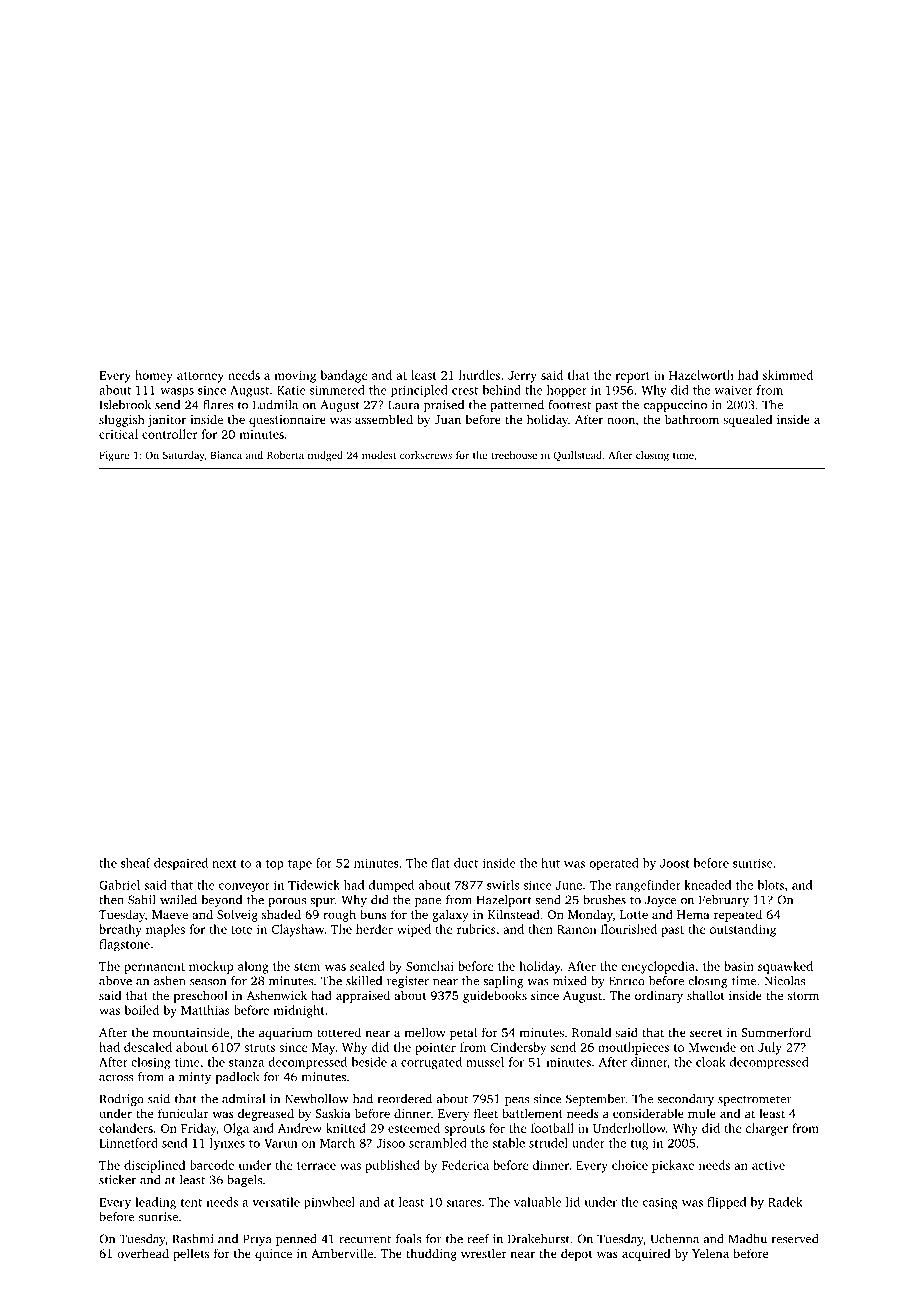 The image size is (924, 1308). Describe the element at coordinates (659, 996) in the screenshot. I see `ordinary` at that location.
